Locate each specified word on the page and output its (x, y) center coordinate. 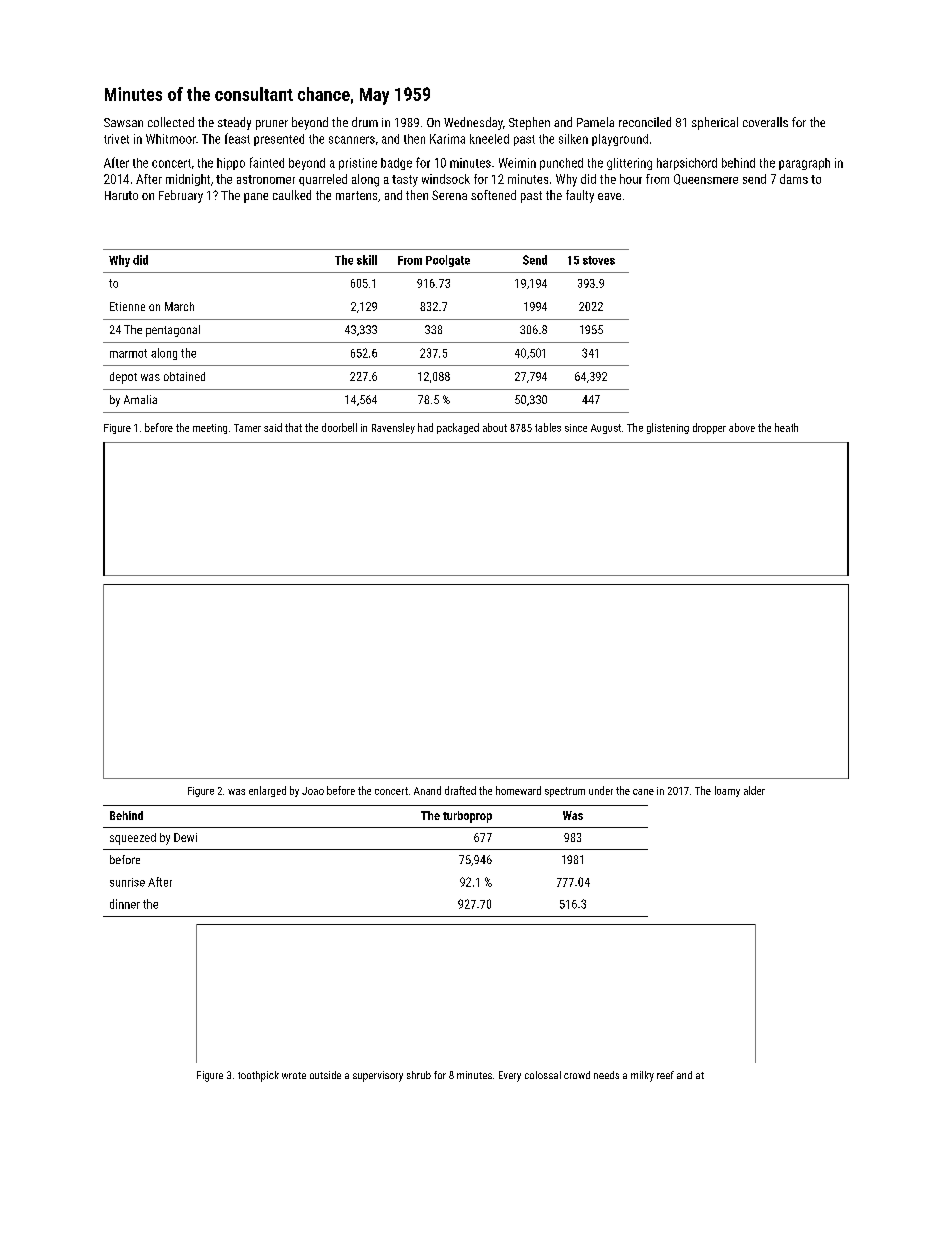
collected (171, 122)
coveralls (765, 122)
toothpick (258, 1076)
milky (642, 1076)
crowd (577, 1075)
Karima (447, 139)
